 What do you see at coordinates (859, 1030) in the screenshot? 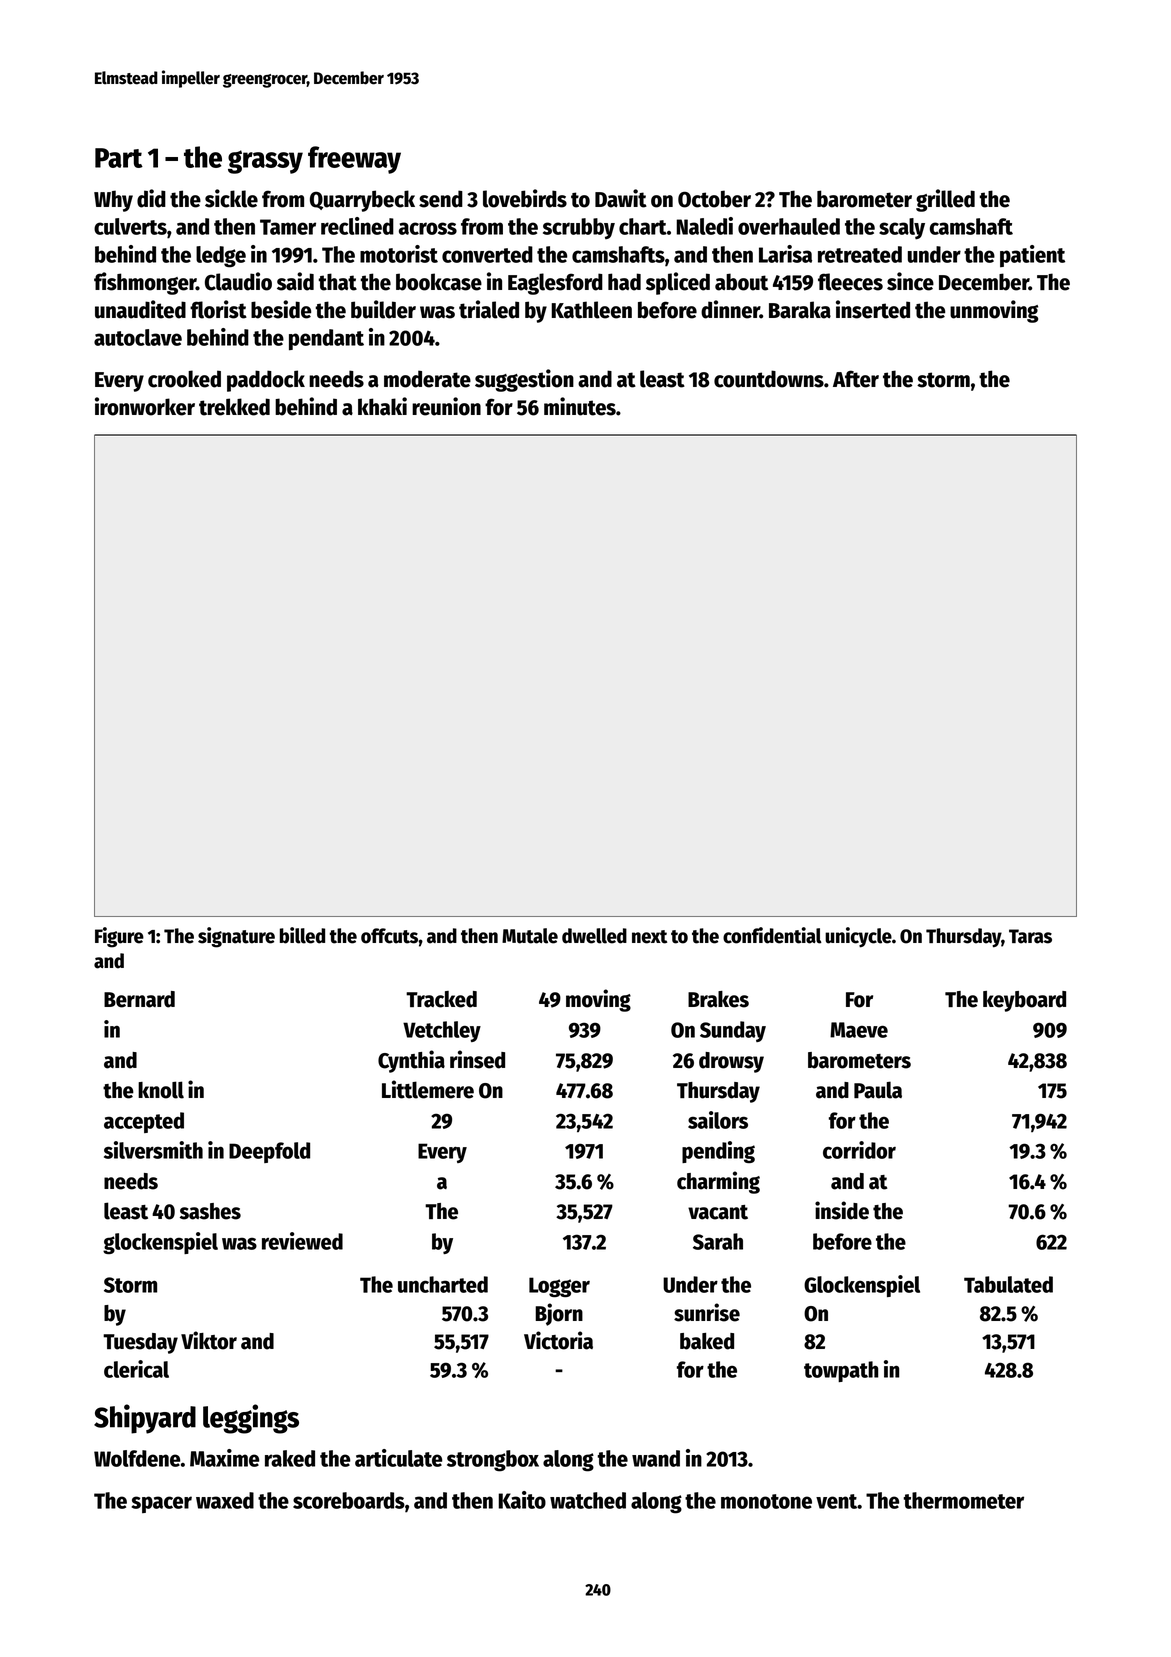
I see `Maeve` at bounding box center [859, 1030].
